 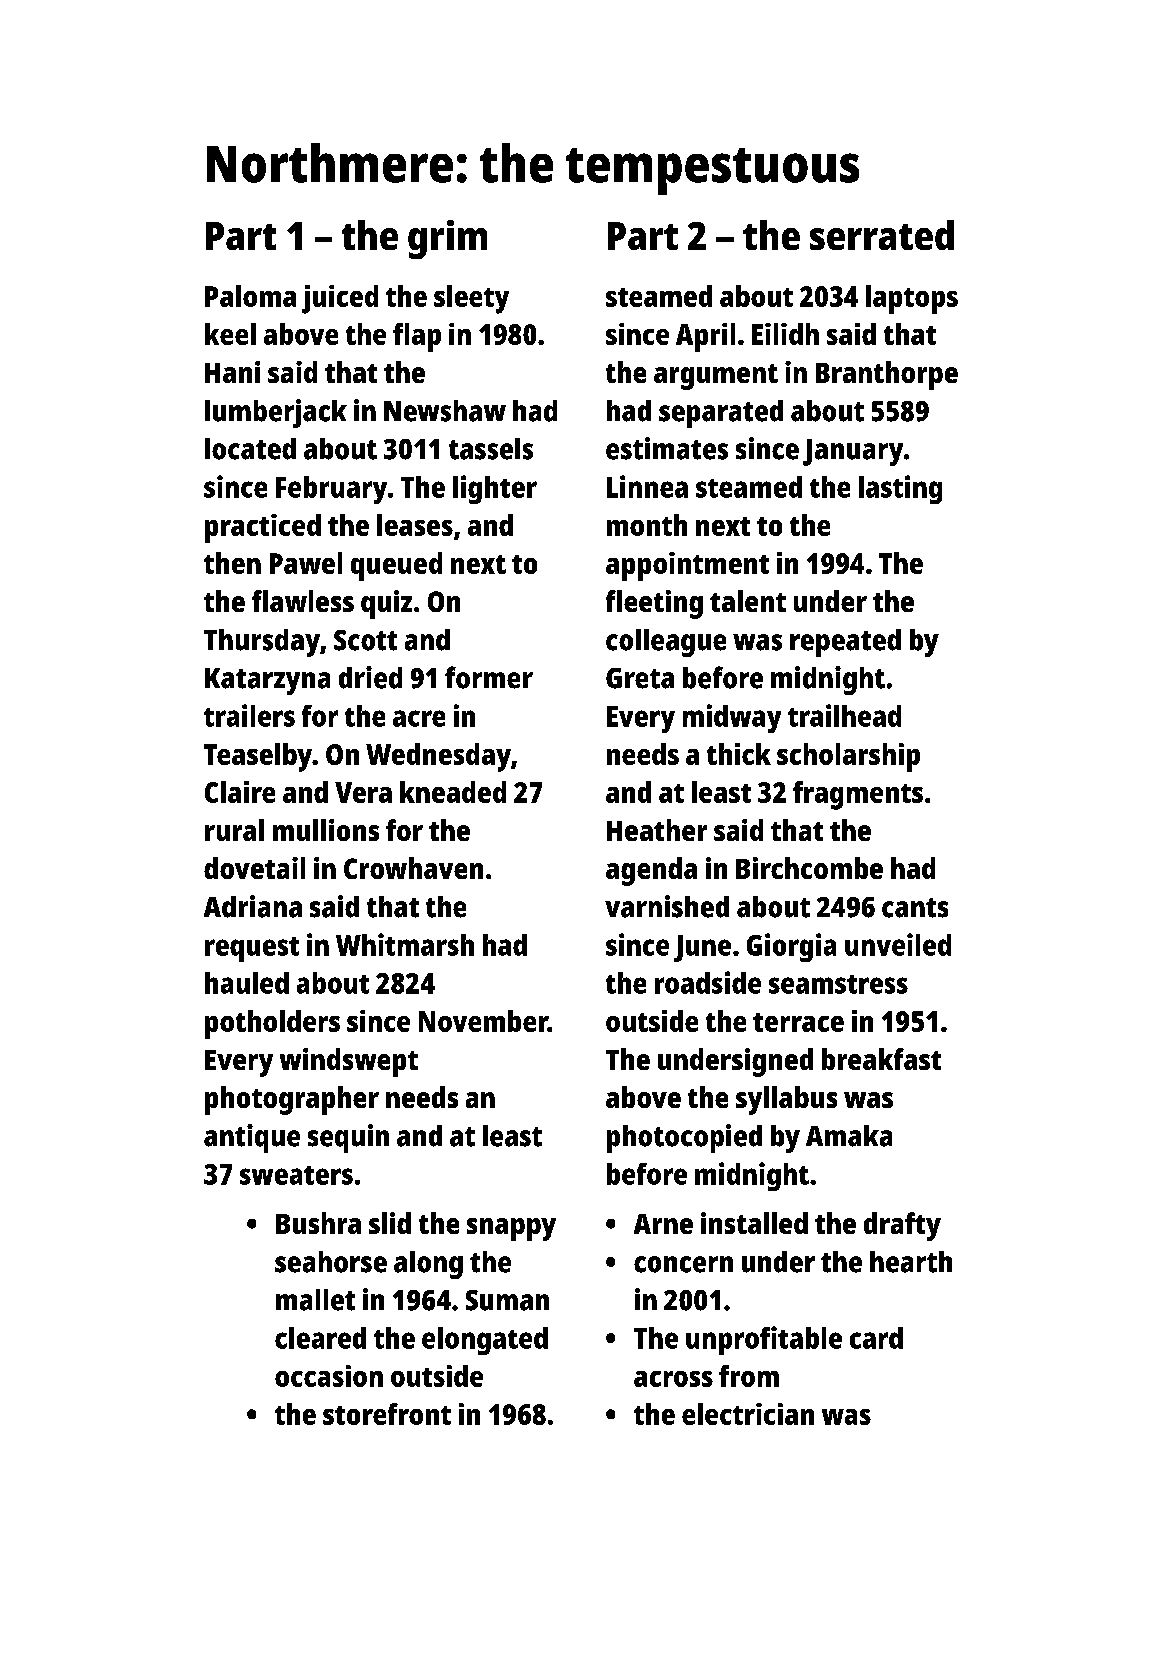 What do you see at coordinates (447, 239) in the screenshot?
I see `grim` at bounding box center [447, 239].
